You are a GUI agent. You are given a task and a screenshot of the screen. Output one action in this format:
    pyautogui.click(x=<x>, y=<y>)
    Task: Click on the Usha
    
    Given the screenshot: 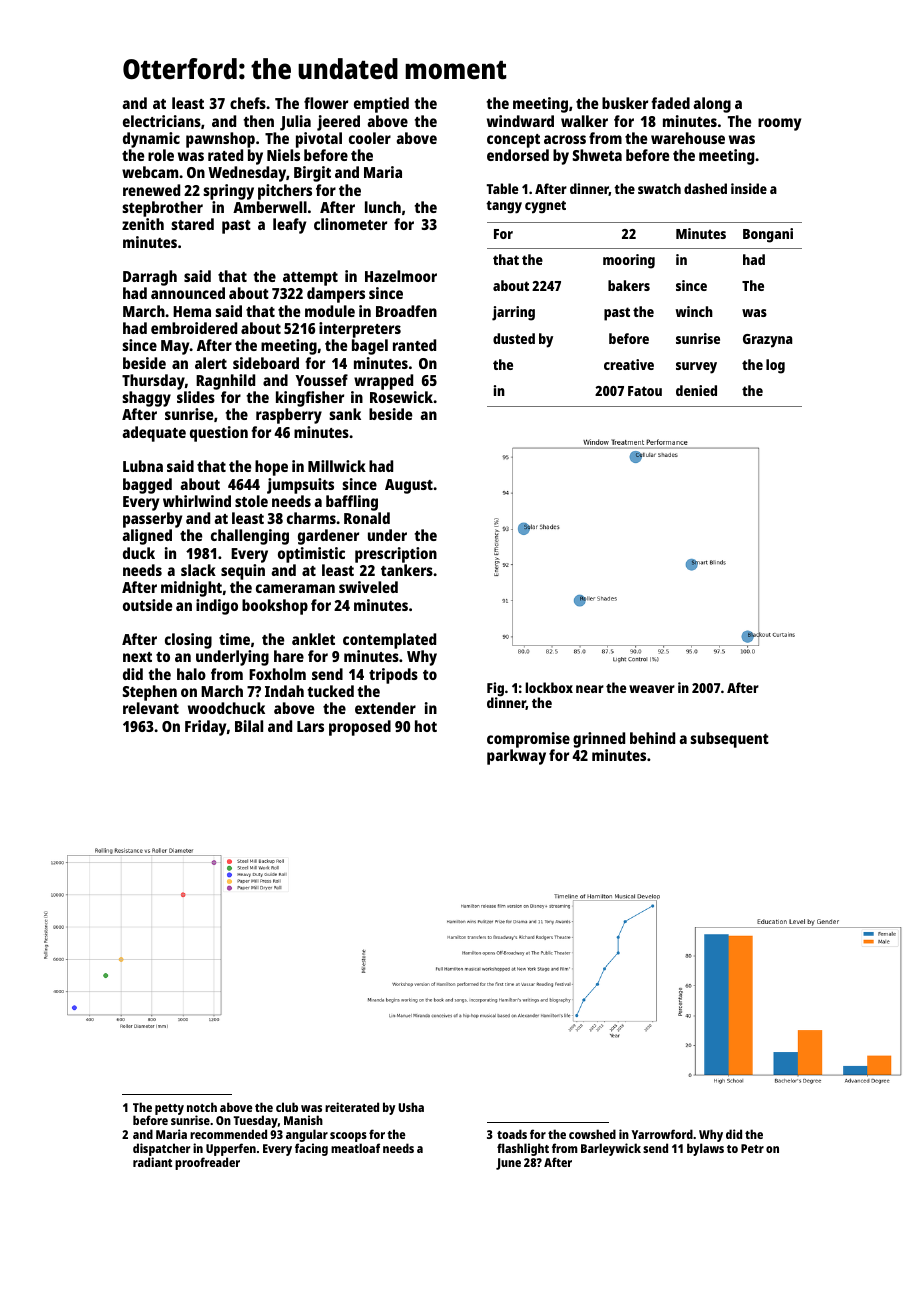 What is the action you would take?
    pyautogui.click(x=411, y=1107)
